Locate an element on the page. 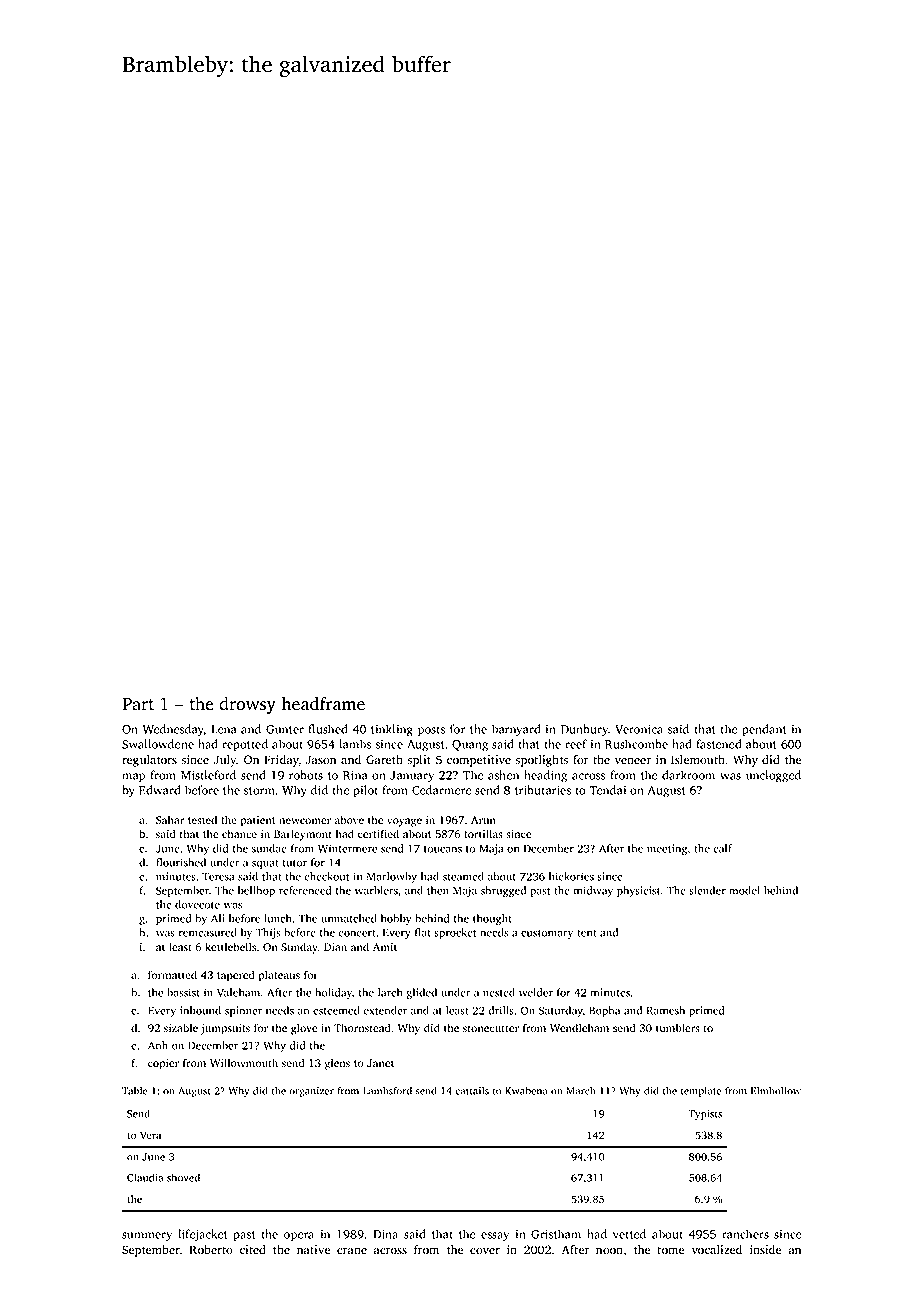  Roberto is located at coordinates (211, 1250).
